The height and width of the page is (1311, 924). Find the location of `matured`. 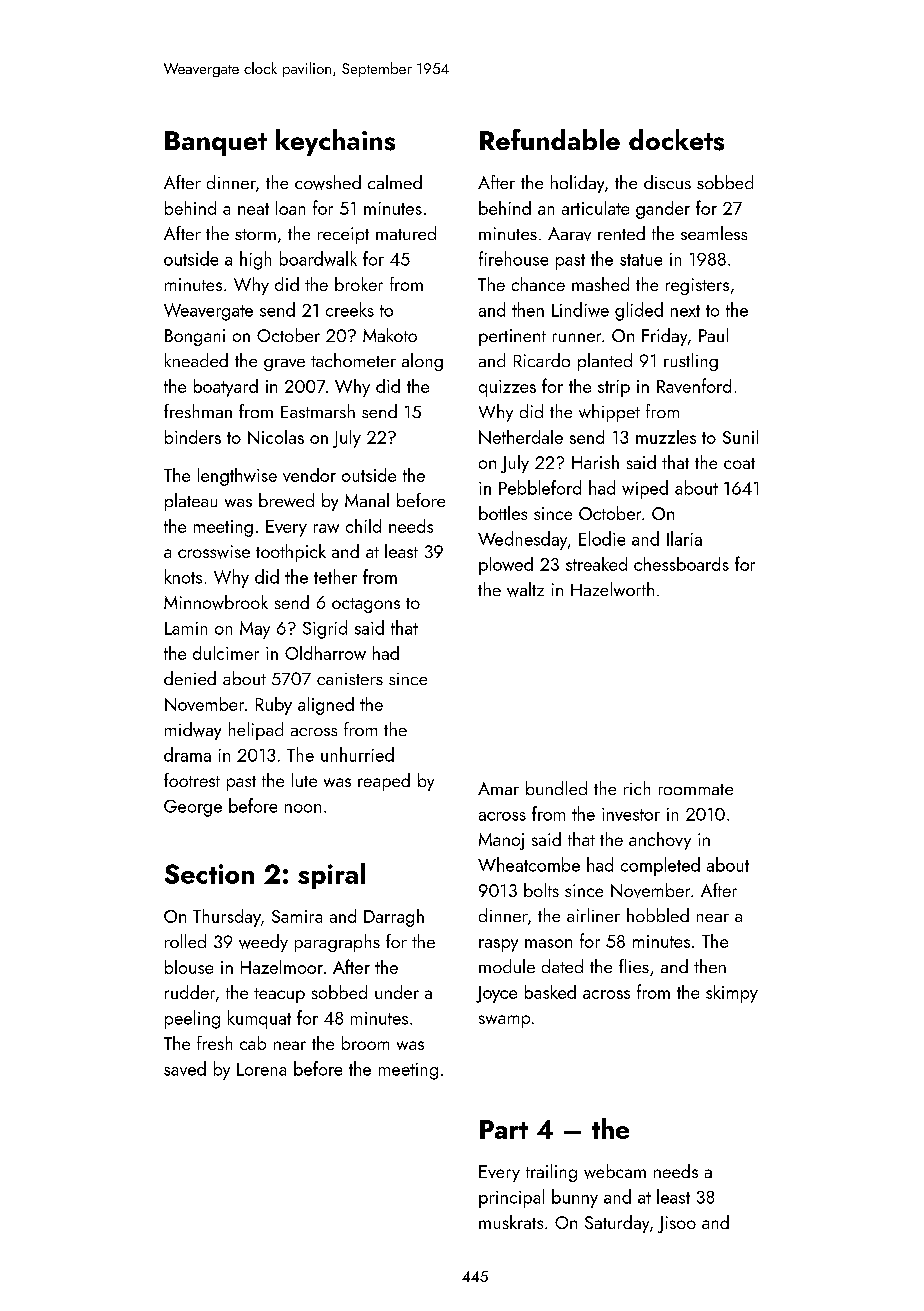

matured is located at coordinates (406, 233).
